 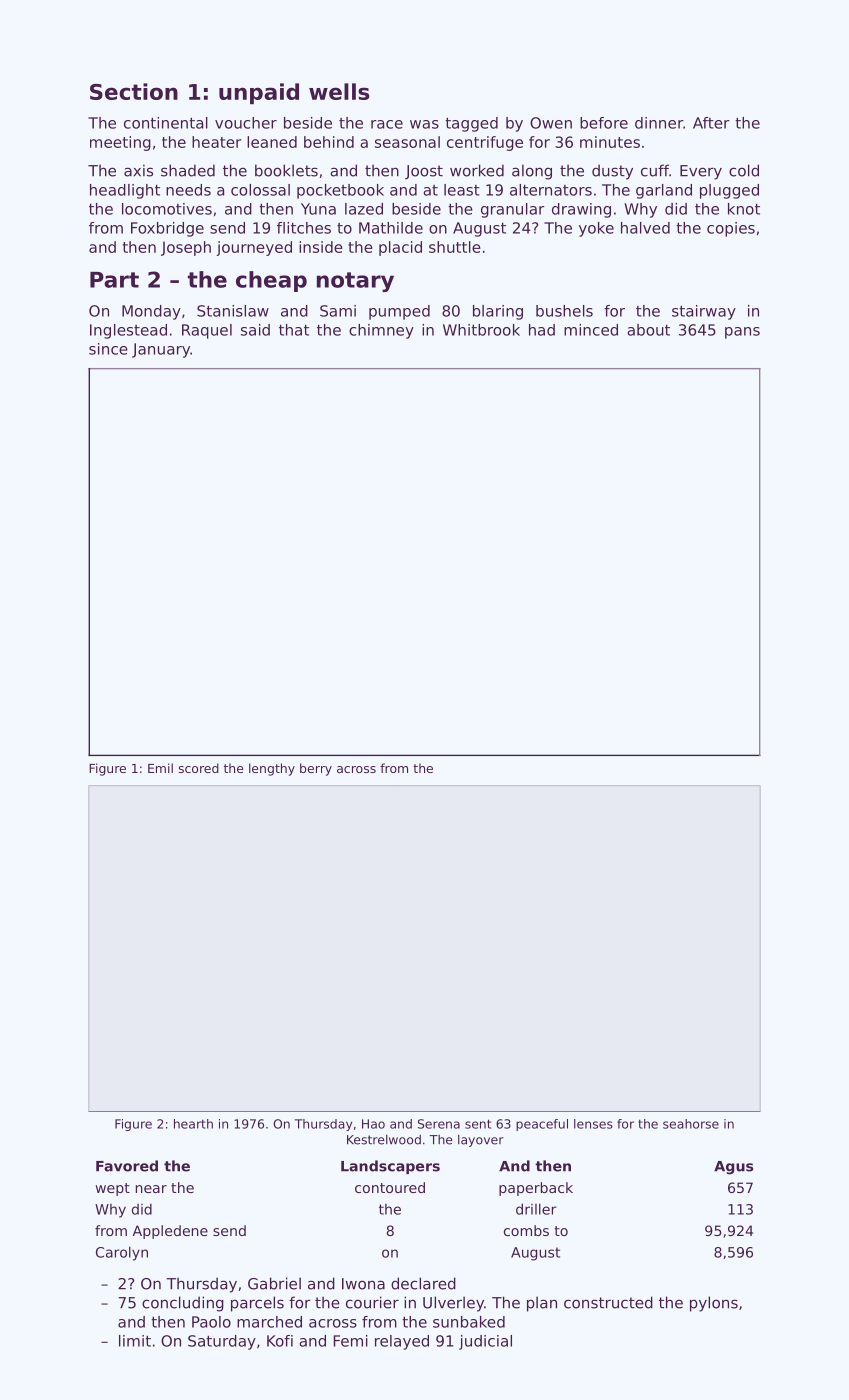 What do you see at coordinates (272, 769) in the screenshot?
I see `lengthy` at bounding box center [272, 769].
